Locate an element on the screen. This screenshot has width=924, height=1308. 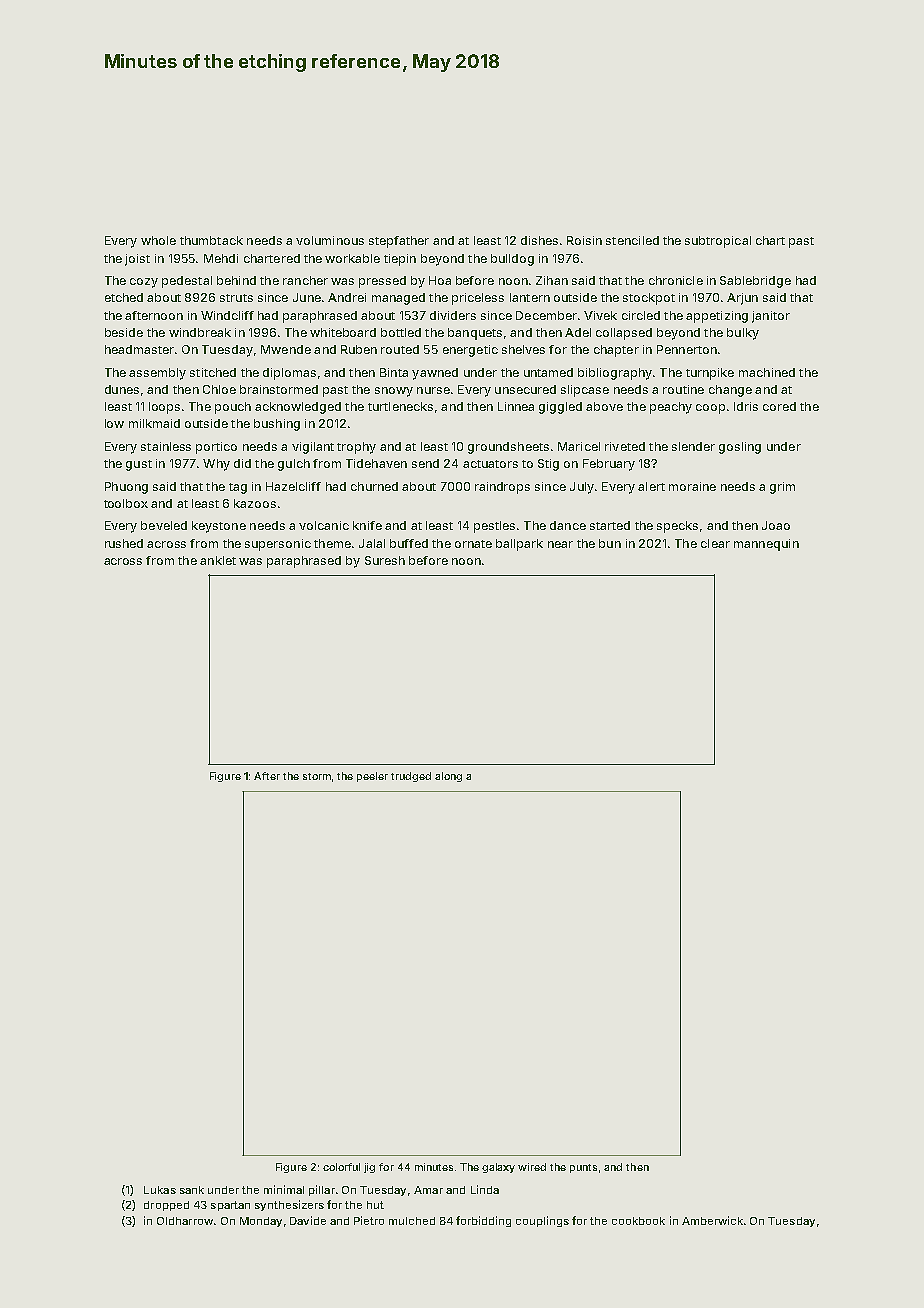
rushed is located at coordinates (124, 543).
